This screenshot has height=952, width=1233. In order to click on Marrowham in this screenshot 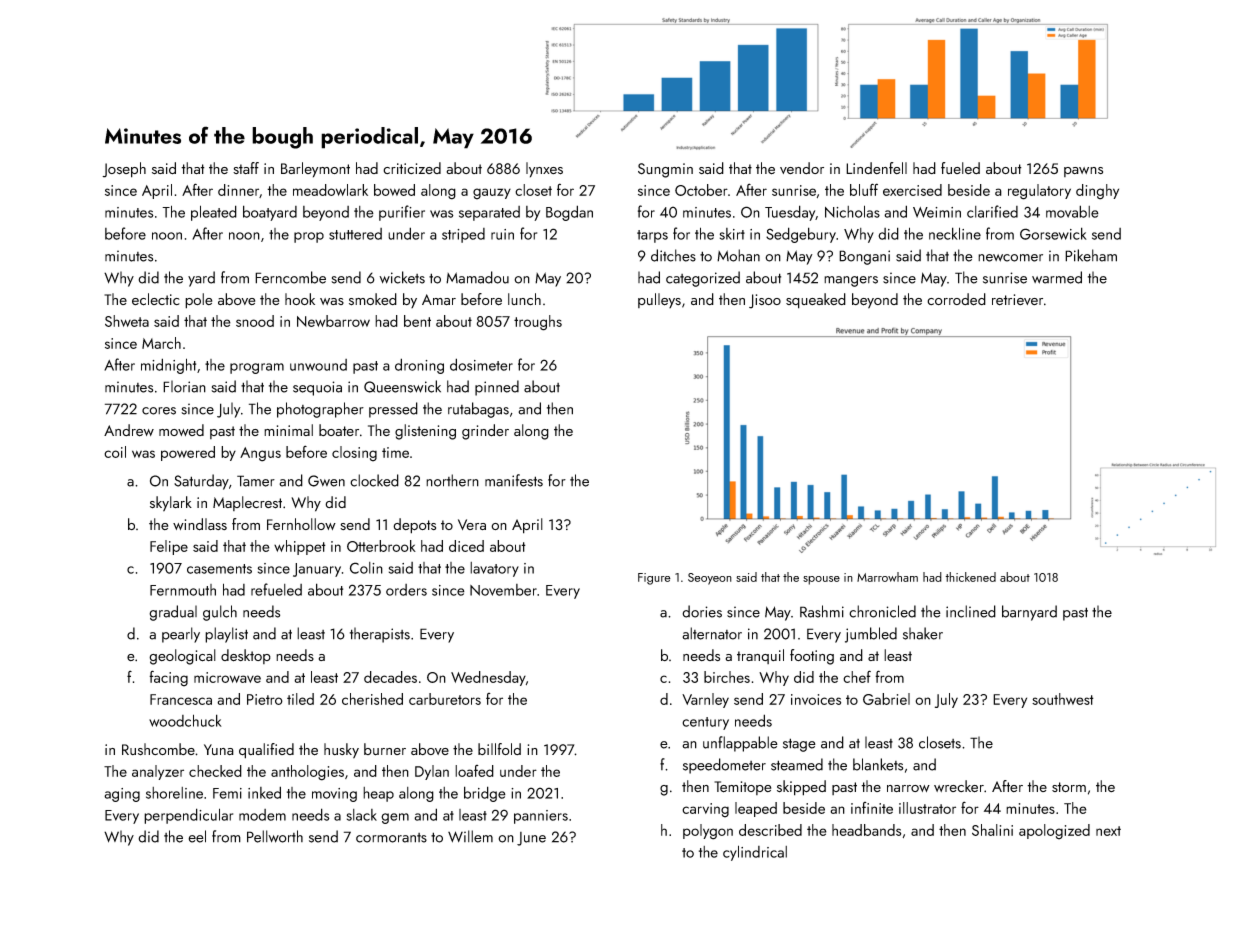, I will do `click(887, 577)`.
